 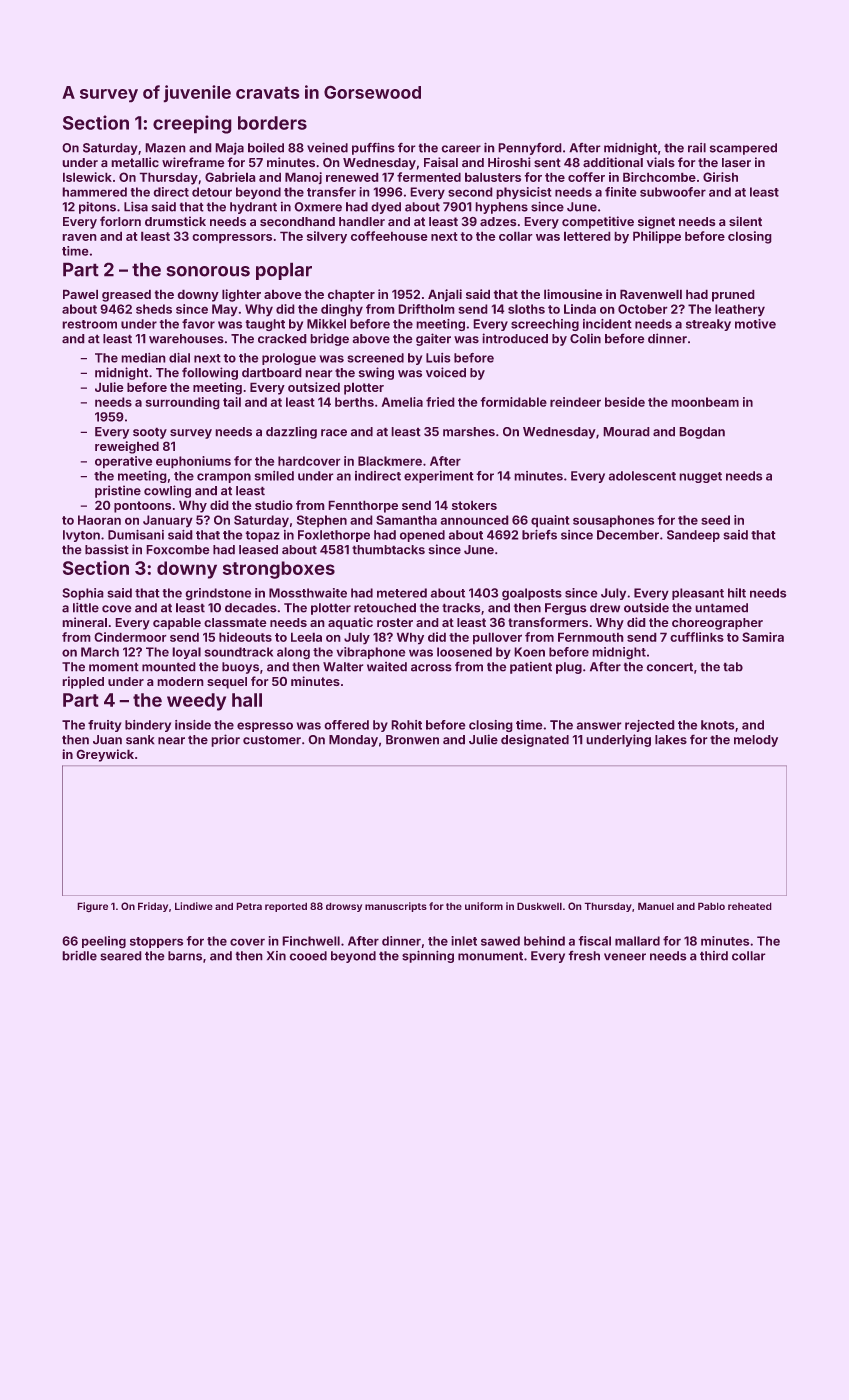 I want to click on capable, so click(x=177, y=624).
